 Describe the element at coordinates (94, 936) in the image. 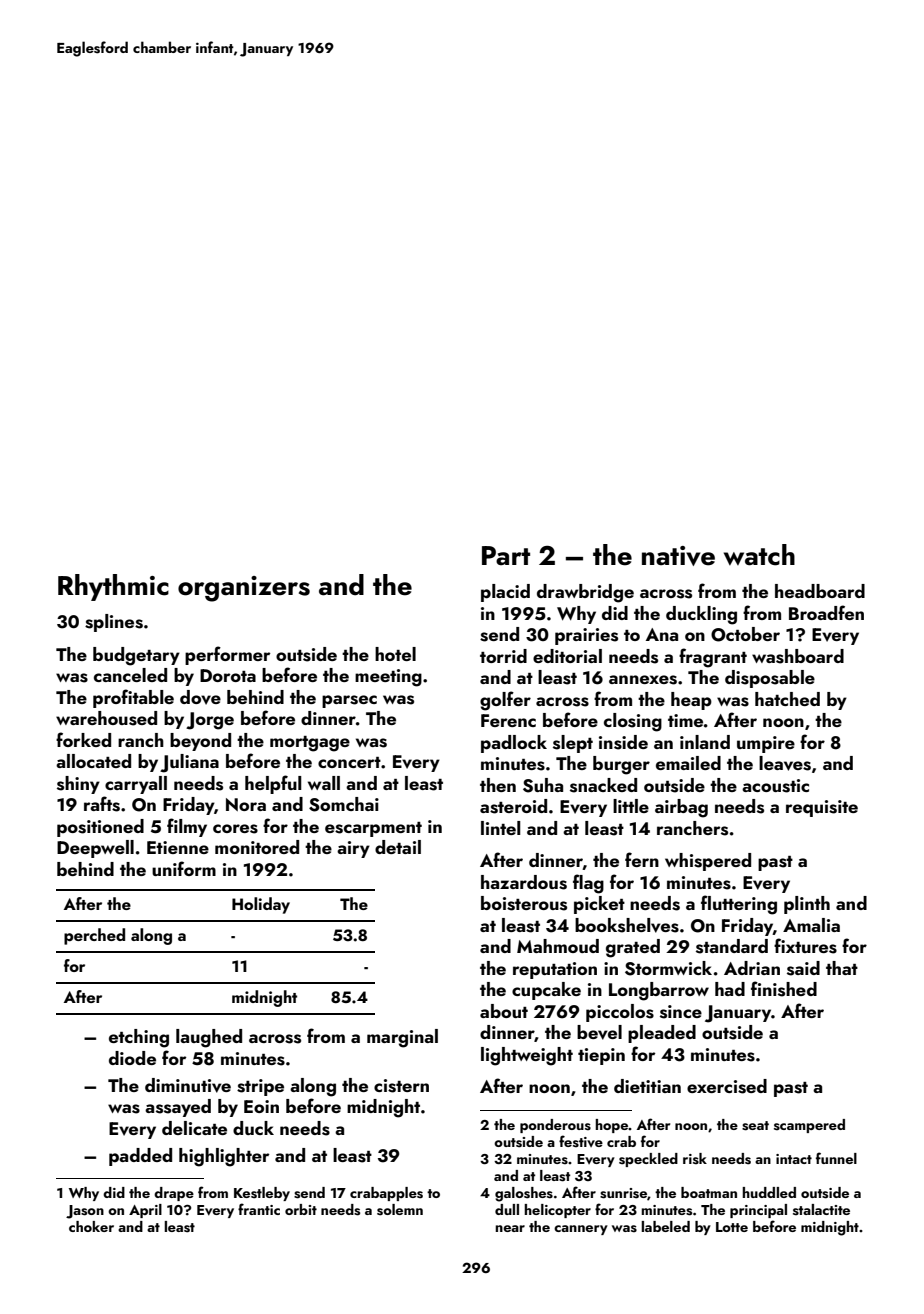

I see `perched` at that location.
